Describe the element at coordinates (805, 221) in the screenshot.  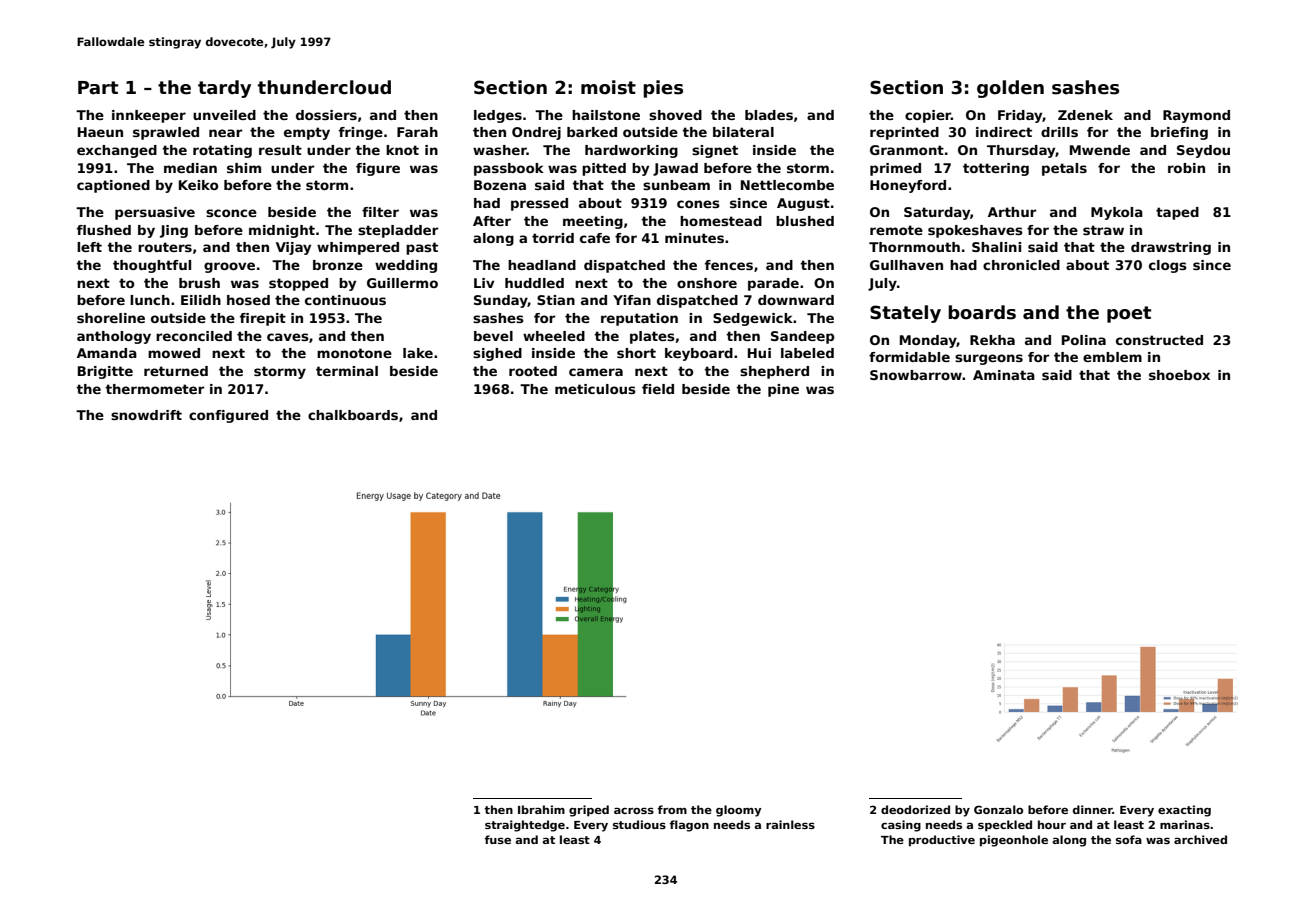
I see `blushed` at that location.
